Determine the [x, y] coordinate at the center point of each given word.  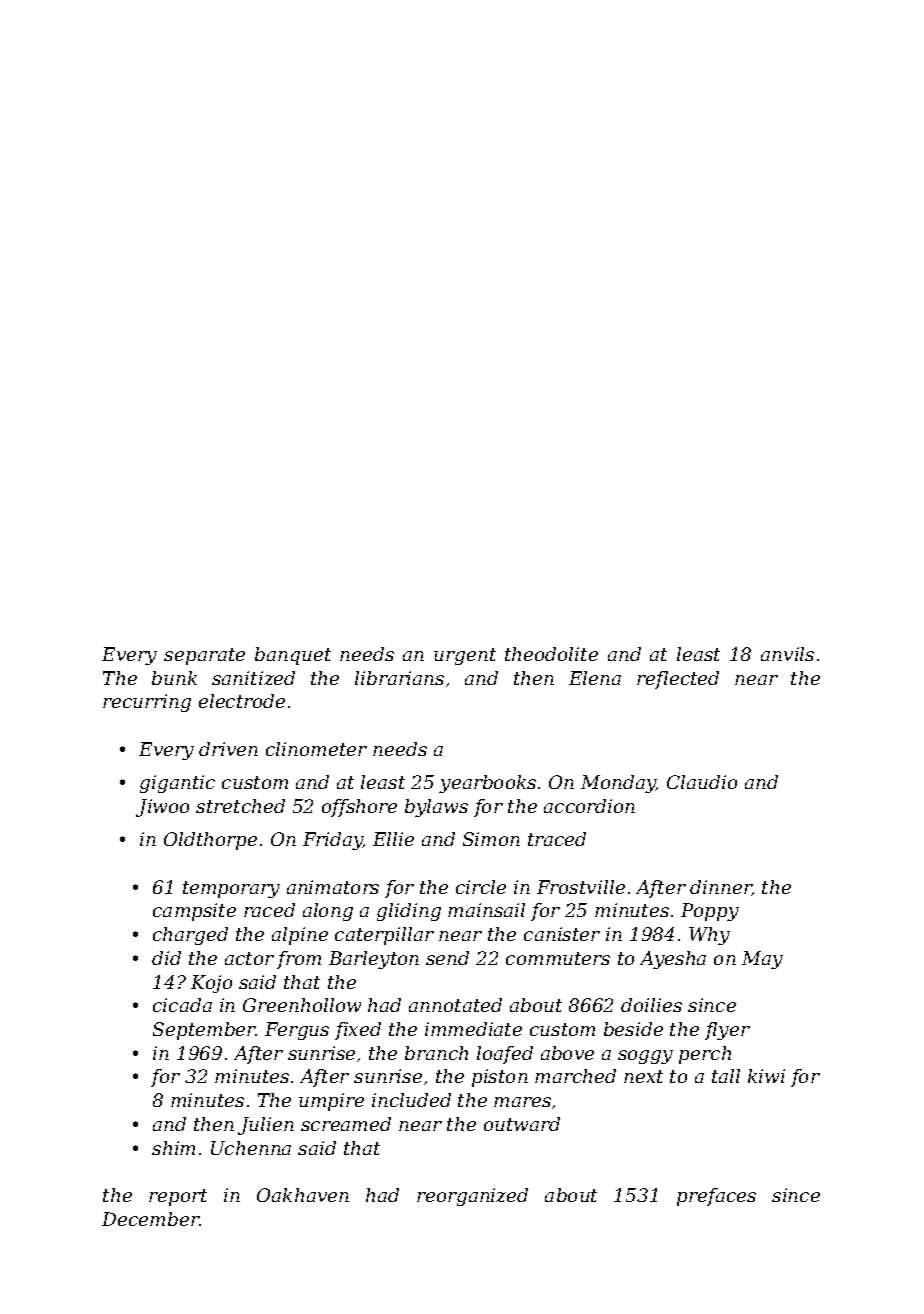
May [762, 960]
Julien [266, 1126]
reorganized [472, 1197]
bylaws [436, 808]
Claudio [702, 782]
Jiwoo [162, 808]
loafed [505, 1055]
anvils [787, 654]
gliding [409, 912]
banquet [293, 656]
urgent [465, 656]
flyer [727, 1031]
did [166, 958]
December [150, 1219]
